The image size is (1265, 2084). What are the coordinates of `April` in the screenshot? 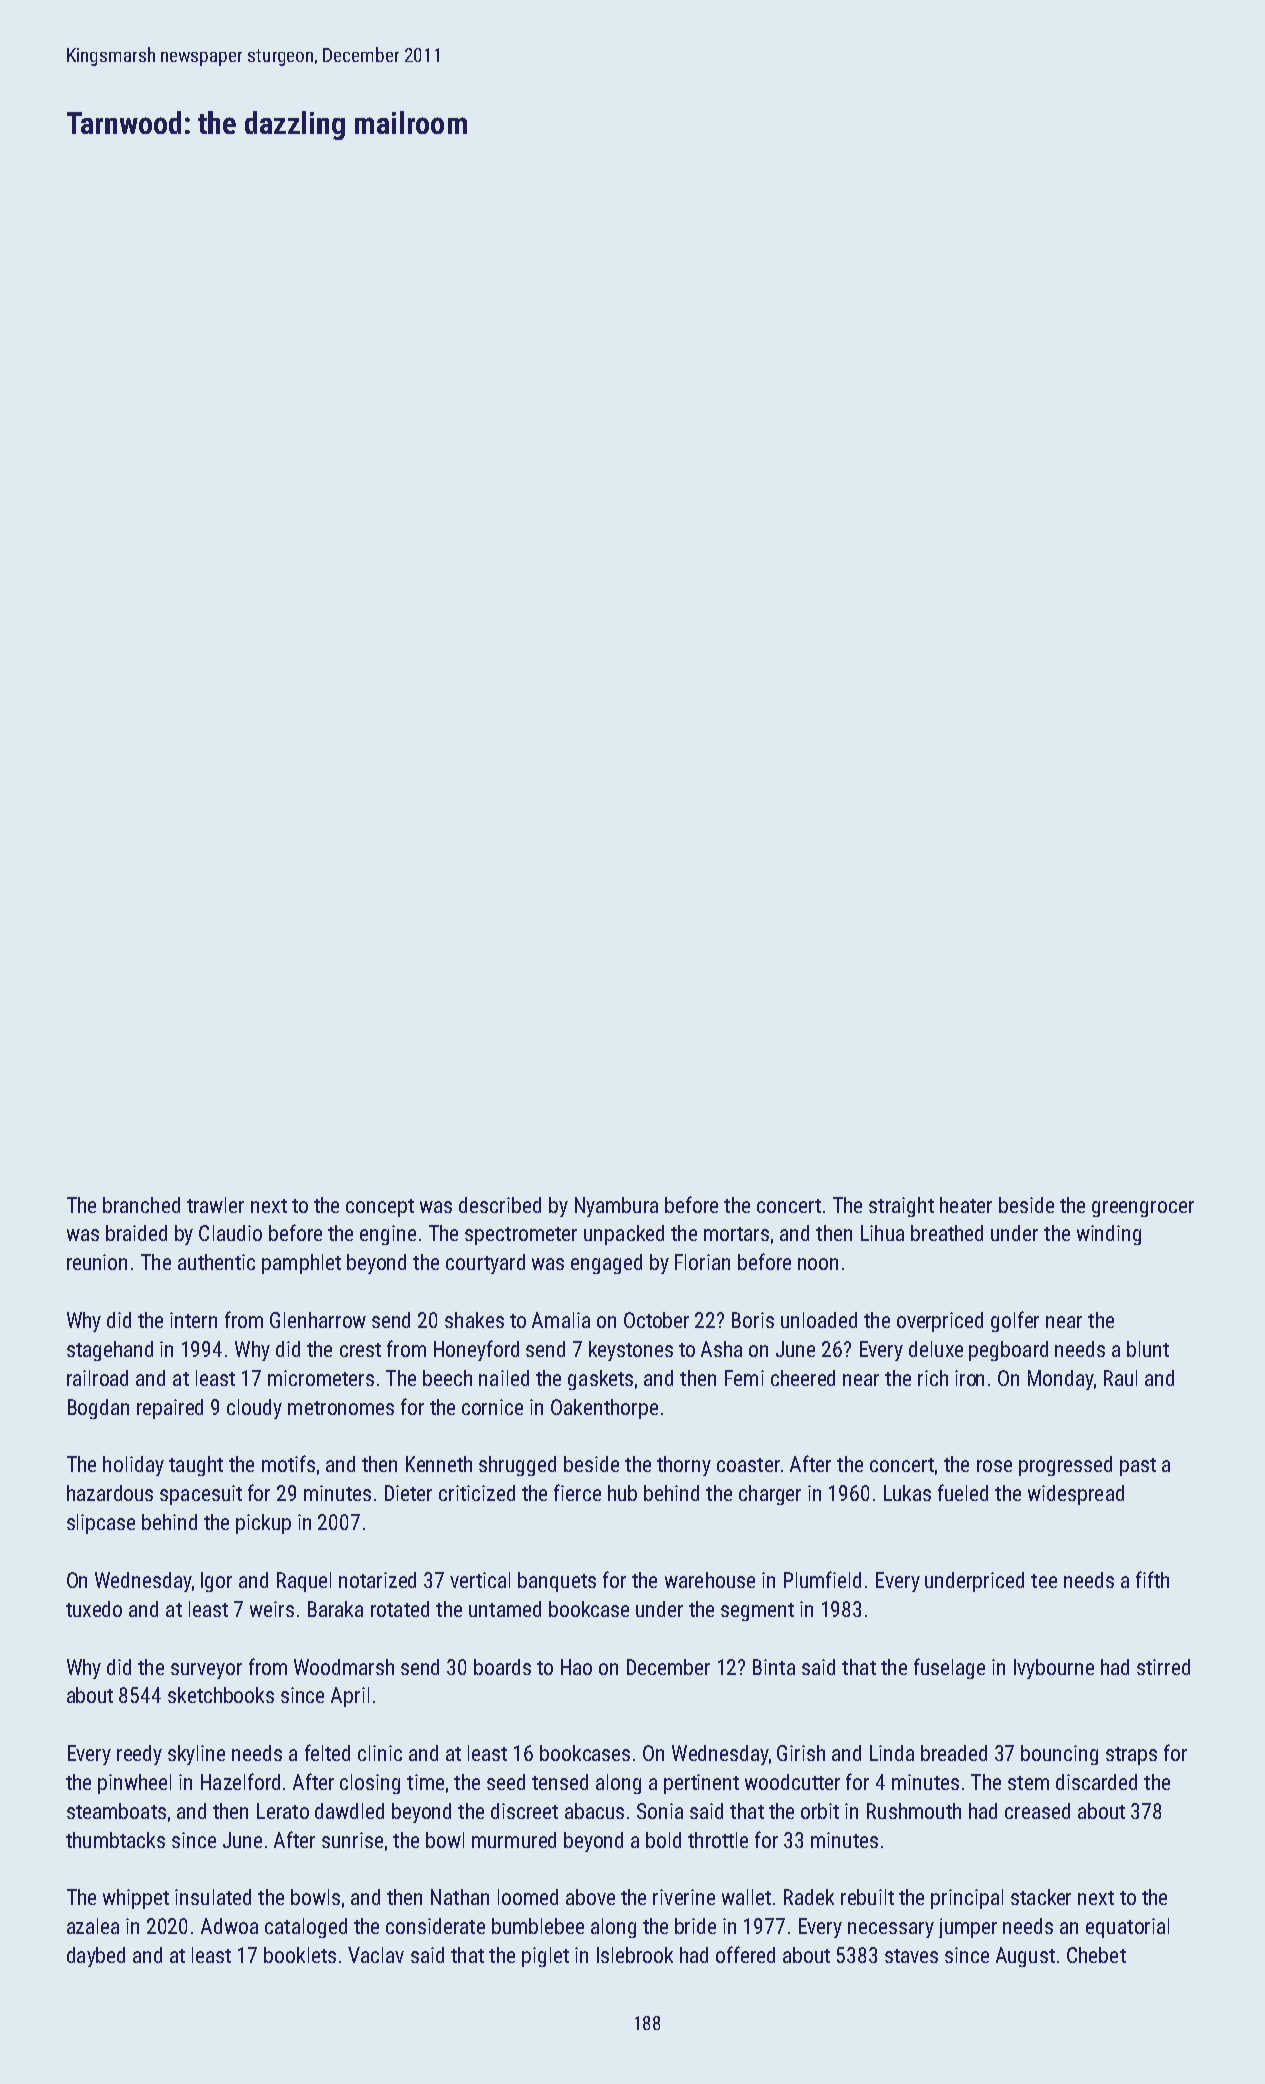 It's located at (350, 1697).
